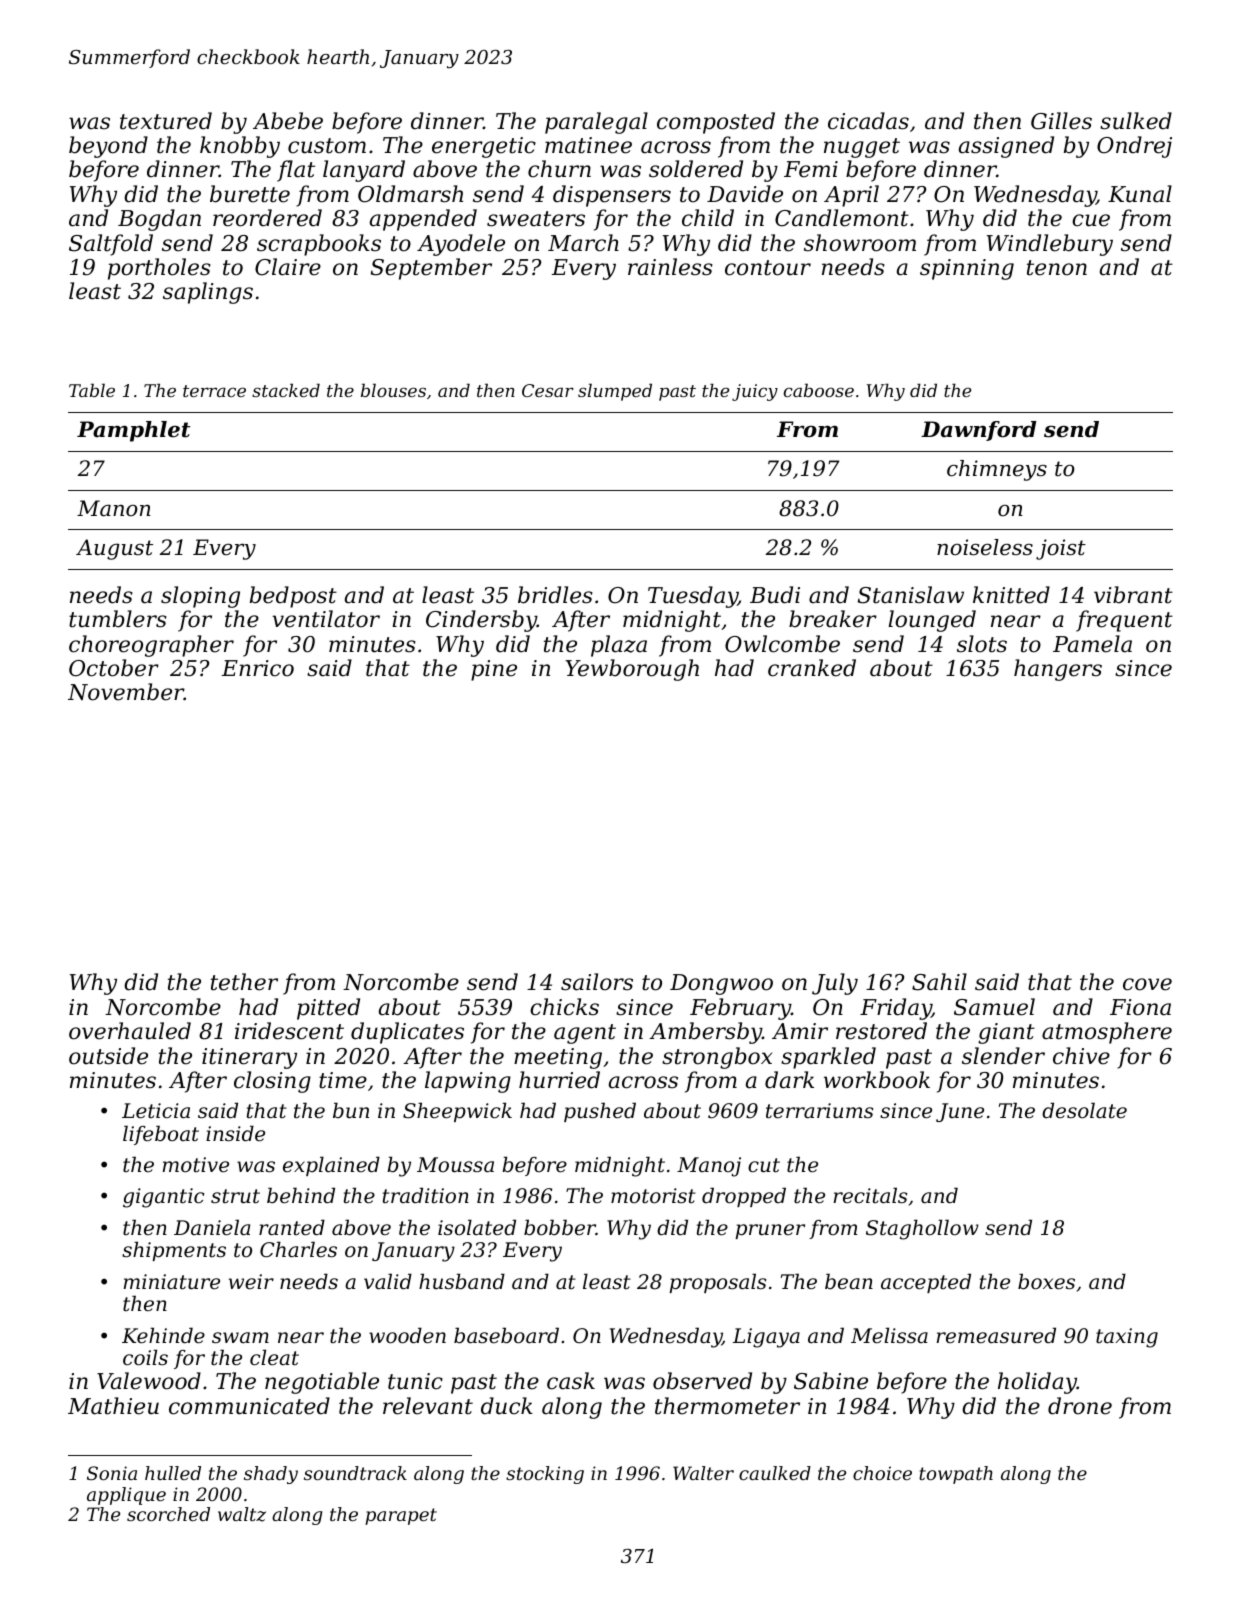 The height and width of the screenshot is (1606, 1241). What do you see at coordinates (716, 123) in the screenshot?
I see `composted` at bounding box center [716, 123].
